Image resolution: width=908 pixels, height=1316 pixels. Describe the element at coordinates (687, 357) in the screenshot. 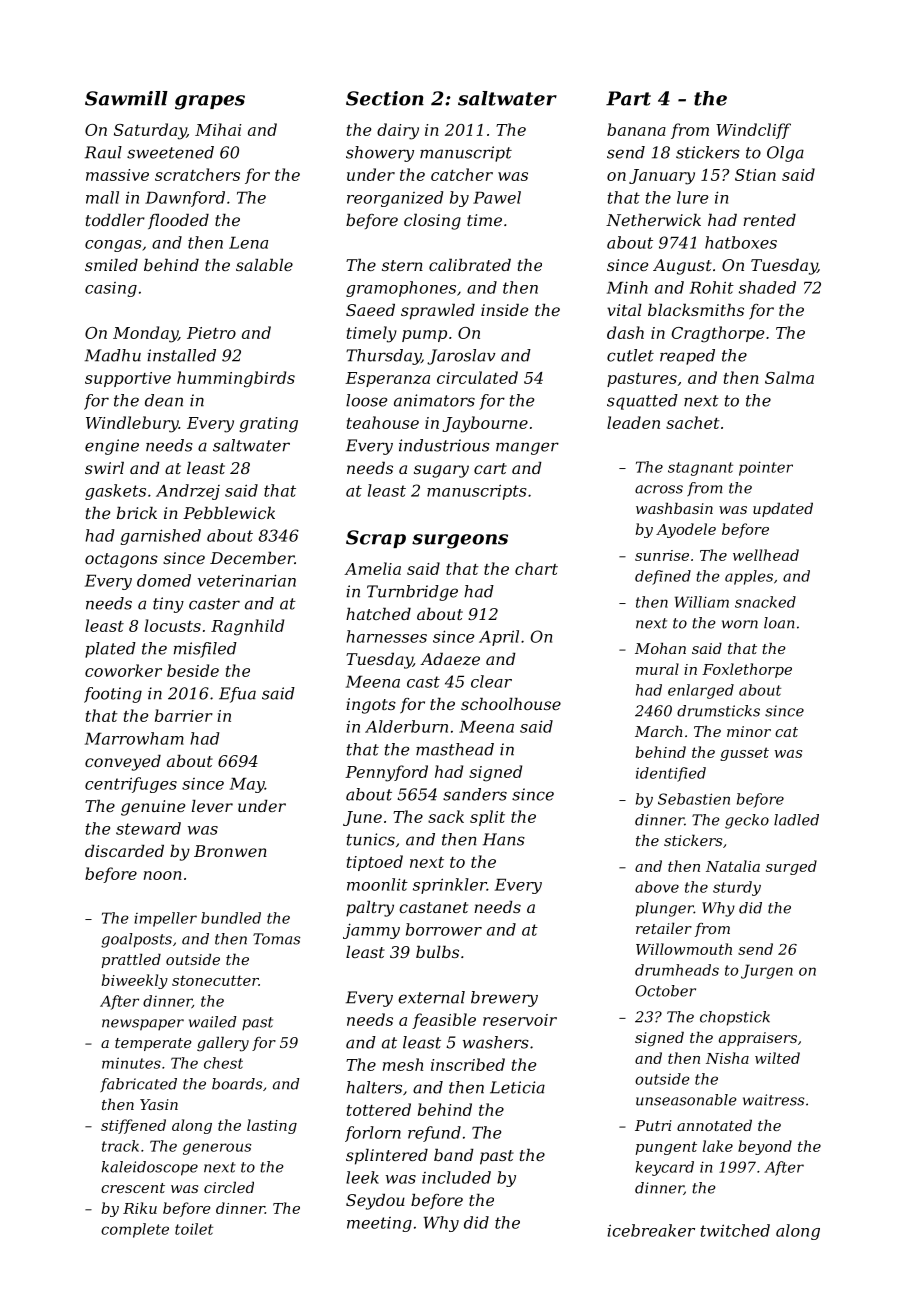

I see `reaped` at that location.
